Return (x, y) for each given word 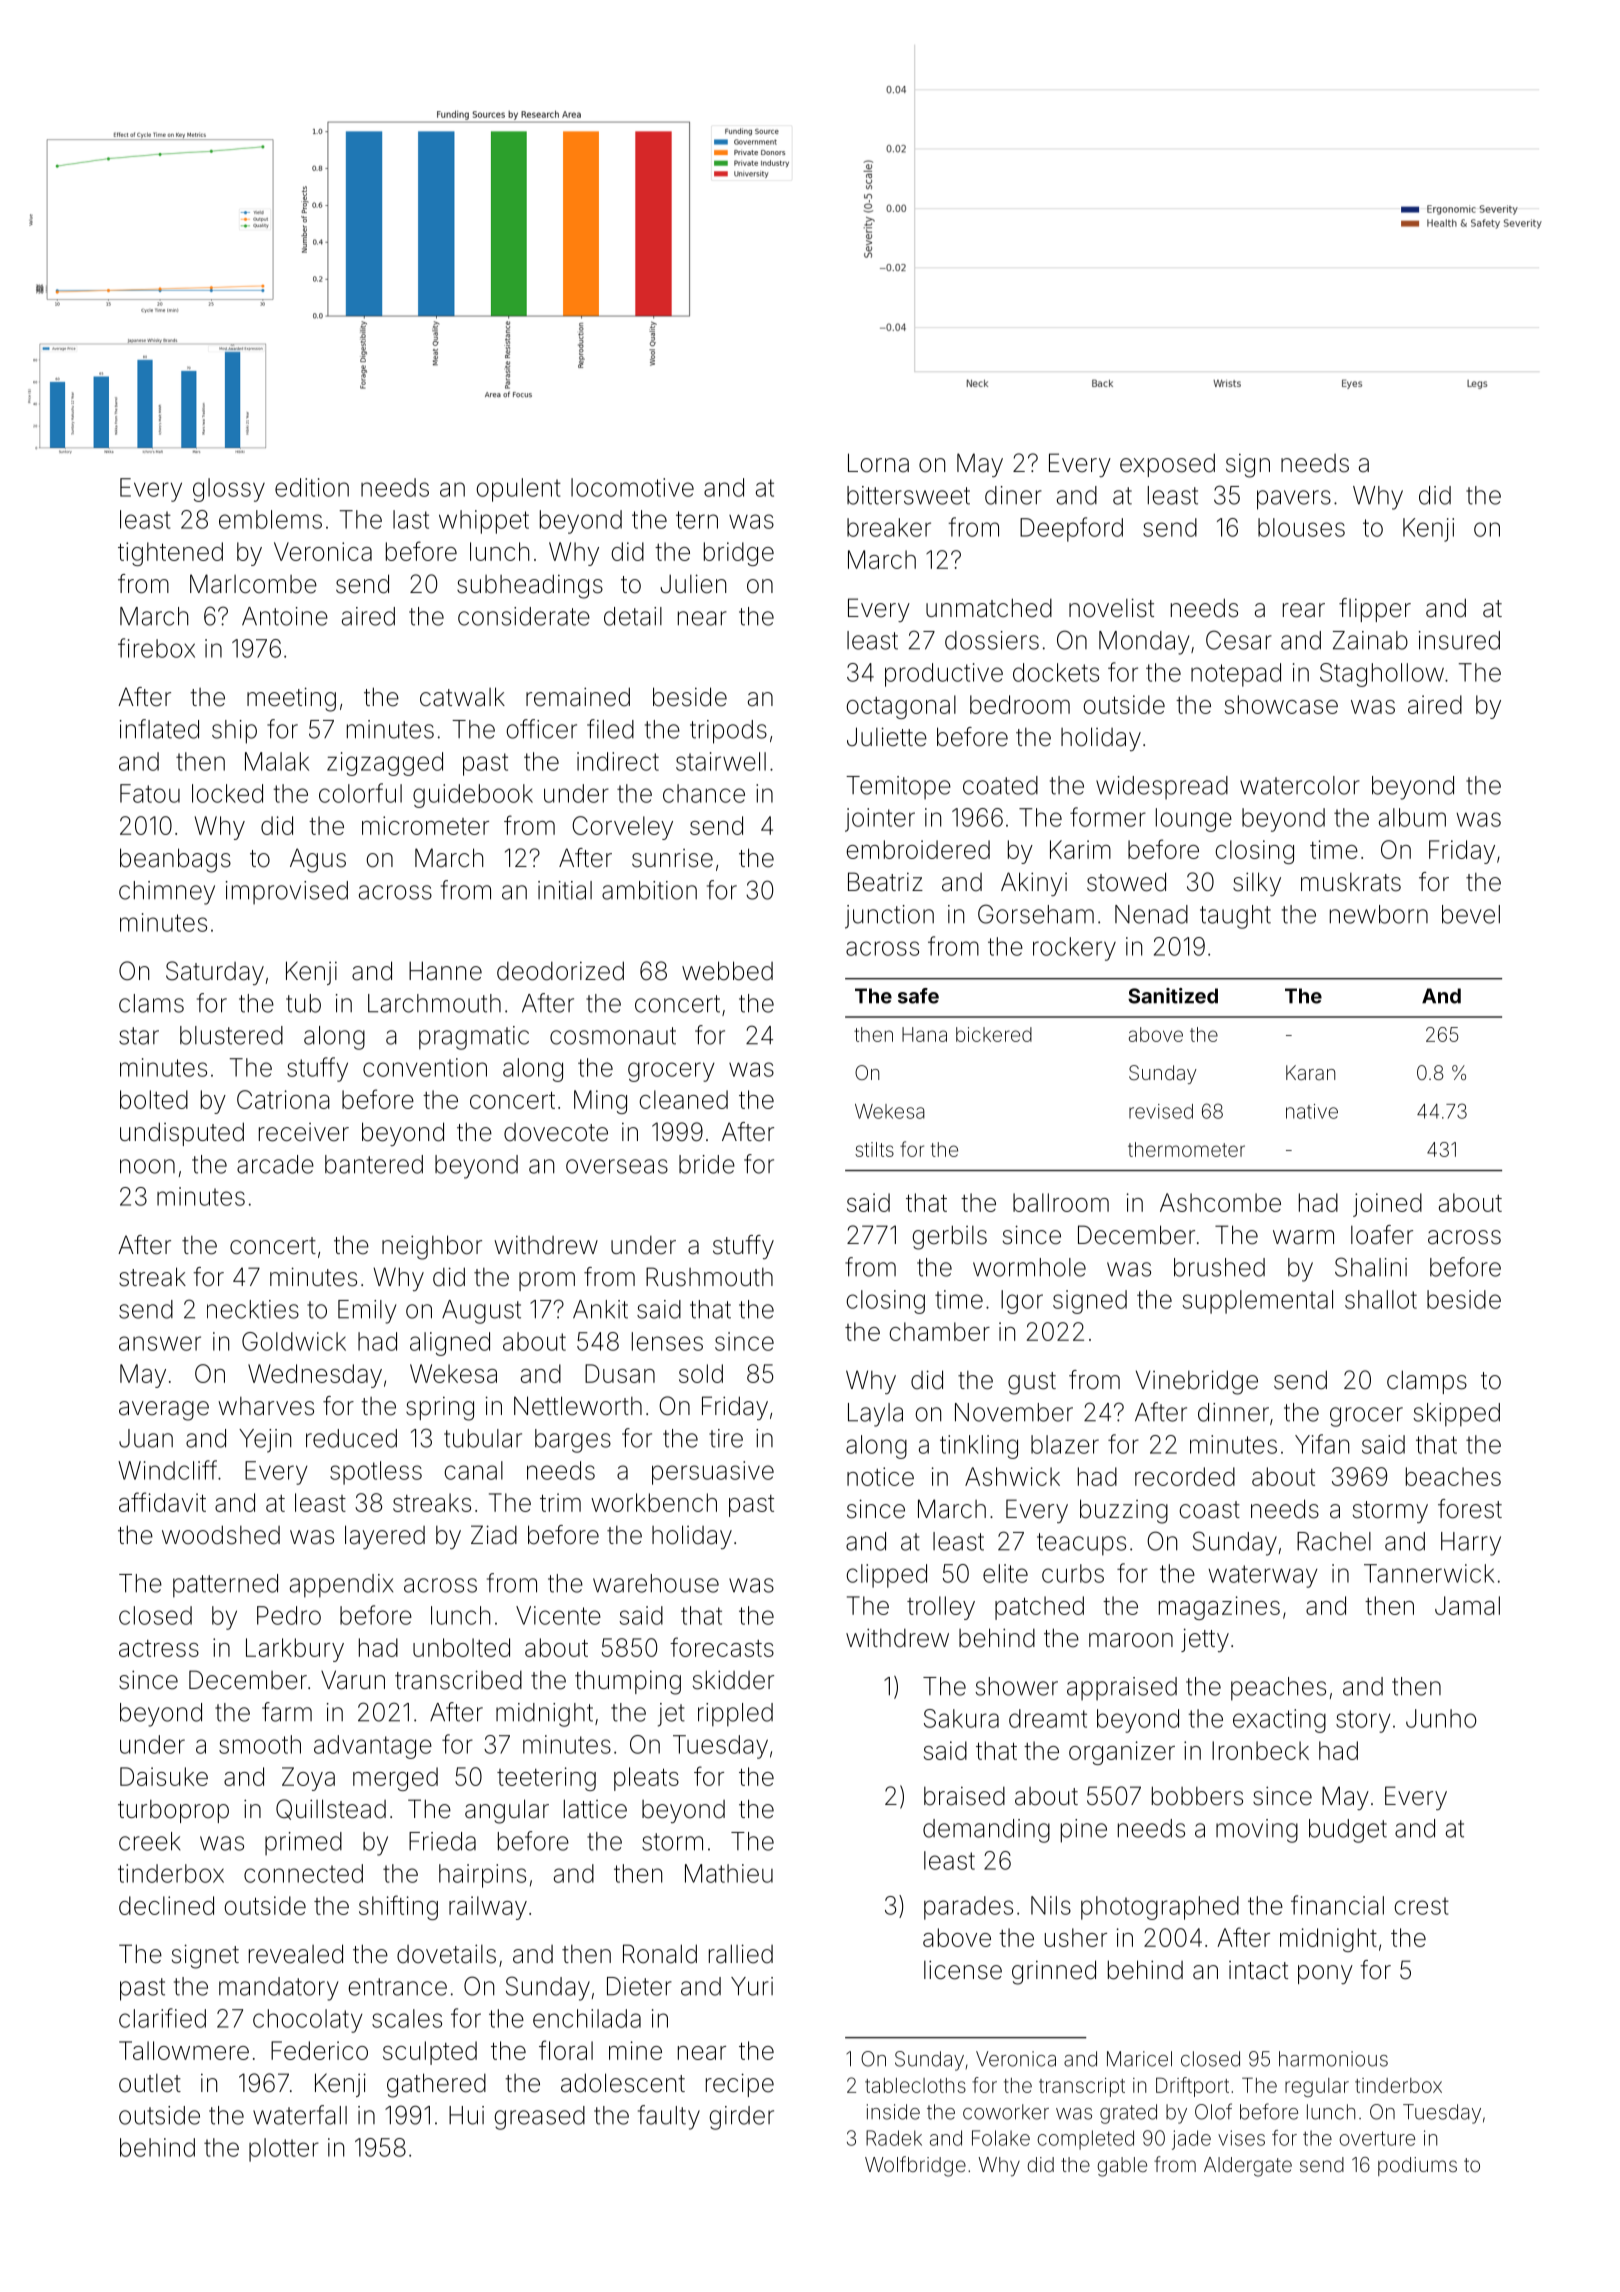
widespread (1162, 787)
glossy (229, 490)
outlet (150, 2083)
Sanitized (1173, 996)
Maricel (1139, 2059)
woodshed (221, 1535)
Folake (1001, 2138)
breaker (889, 527)
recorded (1185, 1476)
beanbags (175, 860)
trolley (941, 1608)
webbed (727, 971)
